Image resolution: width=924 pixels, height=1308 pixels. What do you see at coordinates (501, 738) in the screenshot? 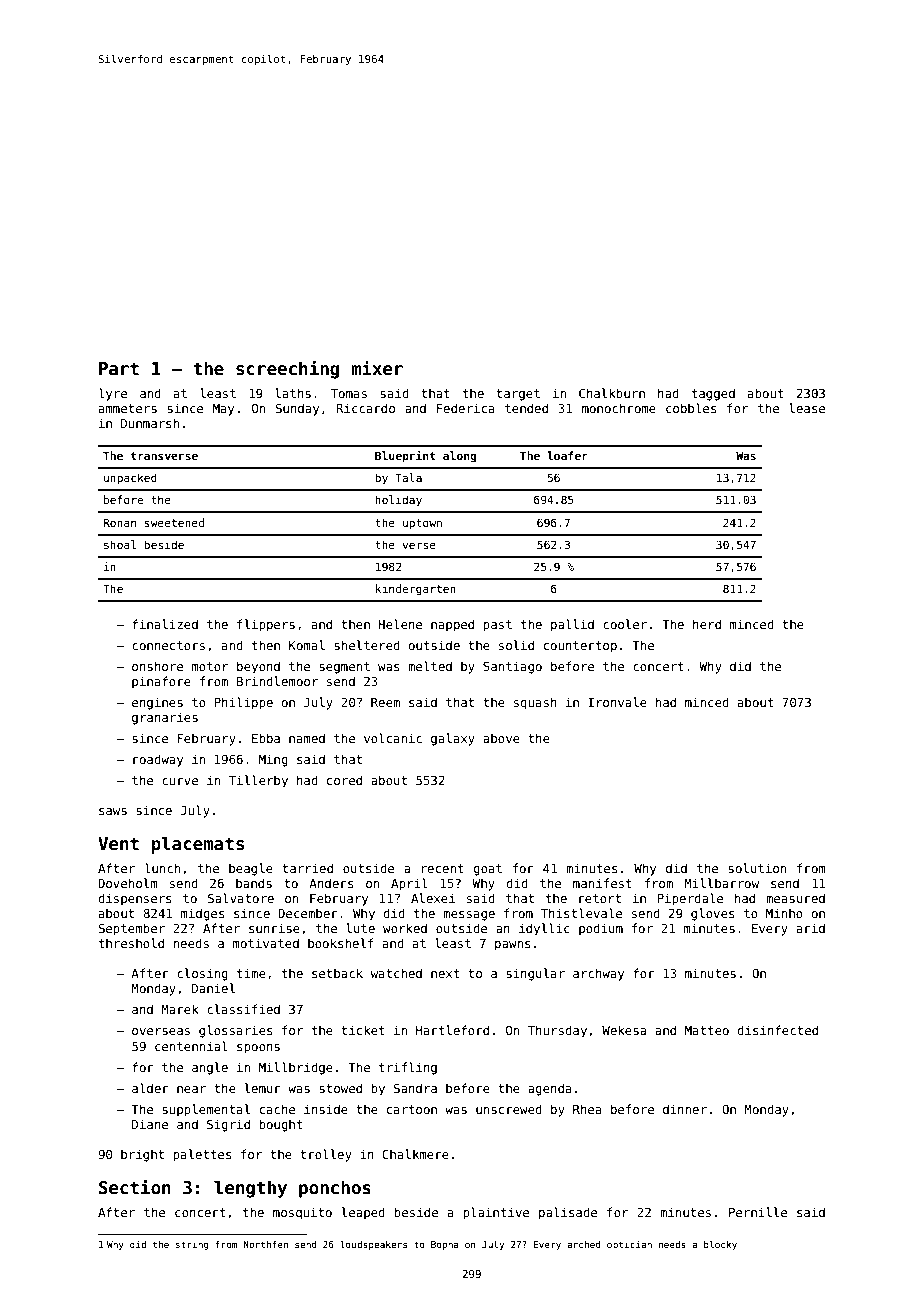
I see `above` at bounding box center [501, 738].
